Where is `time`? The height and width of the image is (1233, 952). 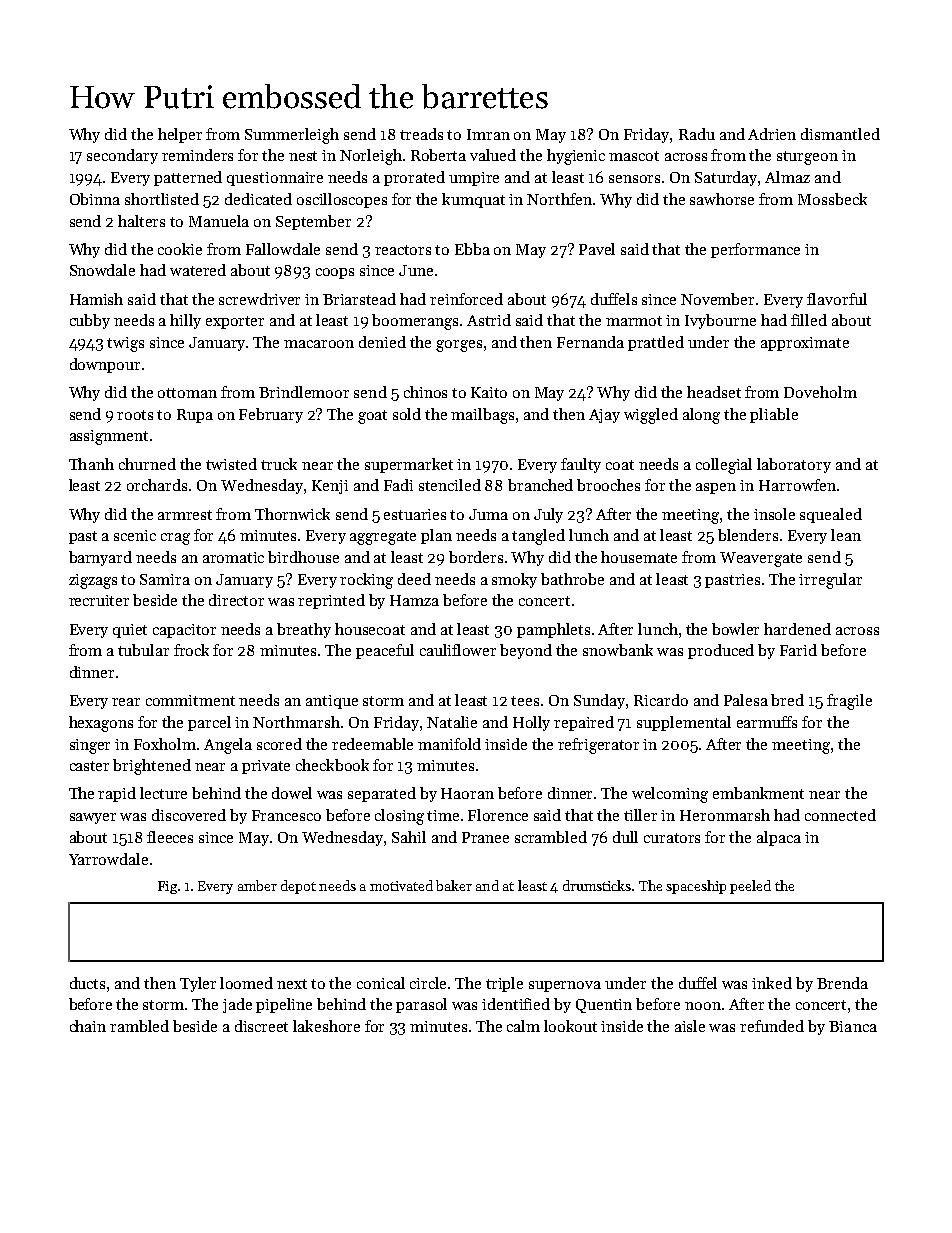 time is located at coordinates (443, 815).
